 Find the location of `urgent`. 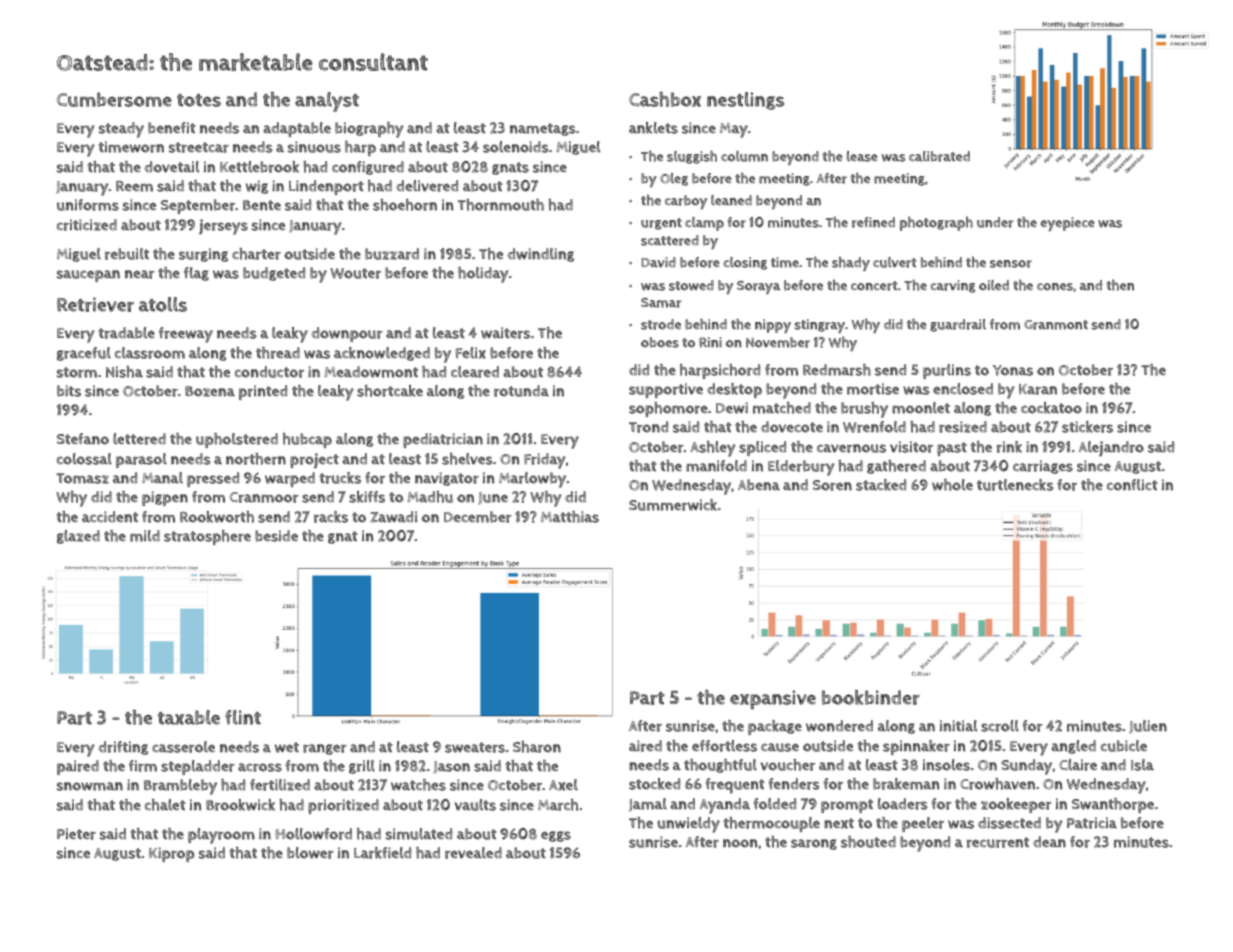

urgent is located at coordinates (661, 224).
